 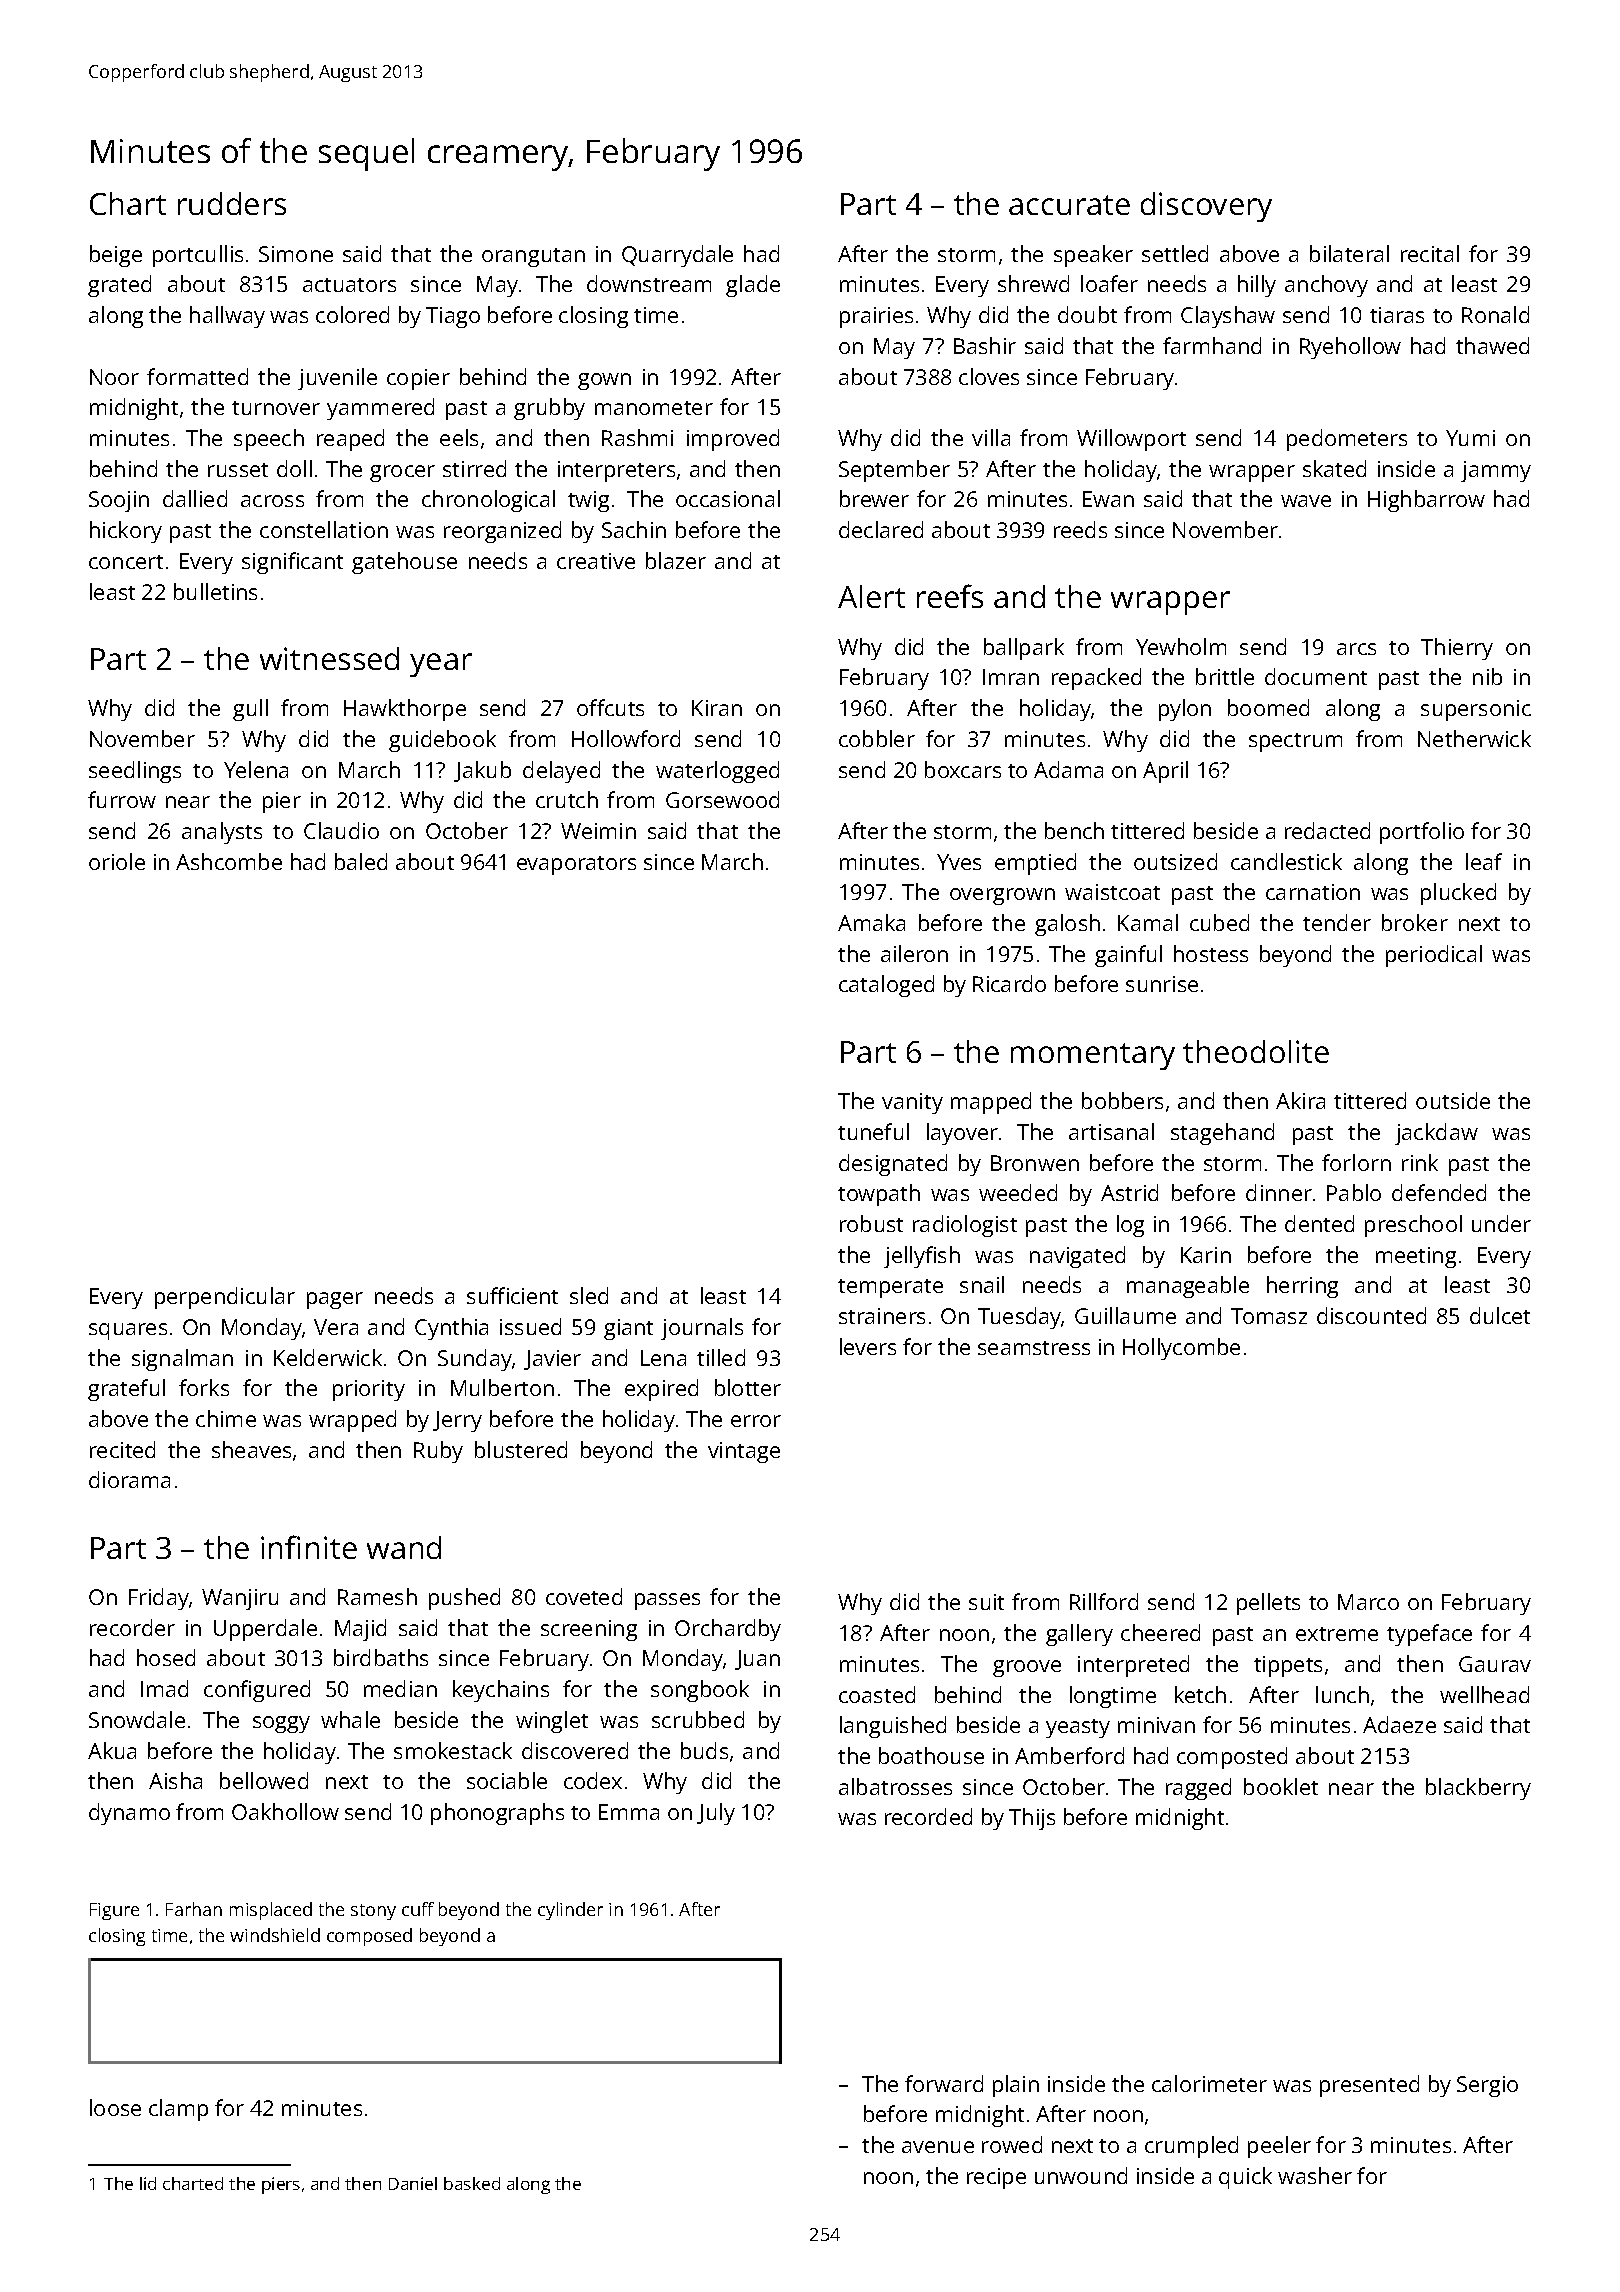 What do you see at coordinates (119, 501) in the screenshot?
I see `Soojin` at bounding box center [119, 501].
